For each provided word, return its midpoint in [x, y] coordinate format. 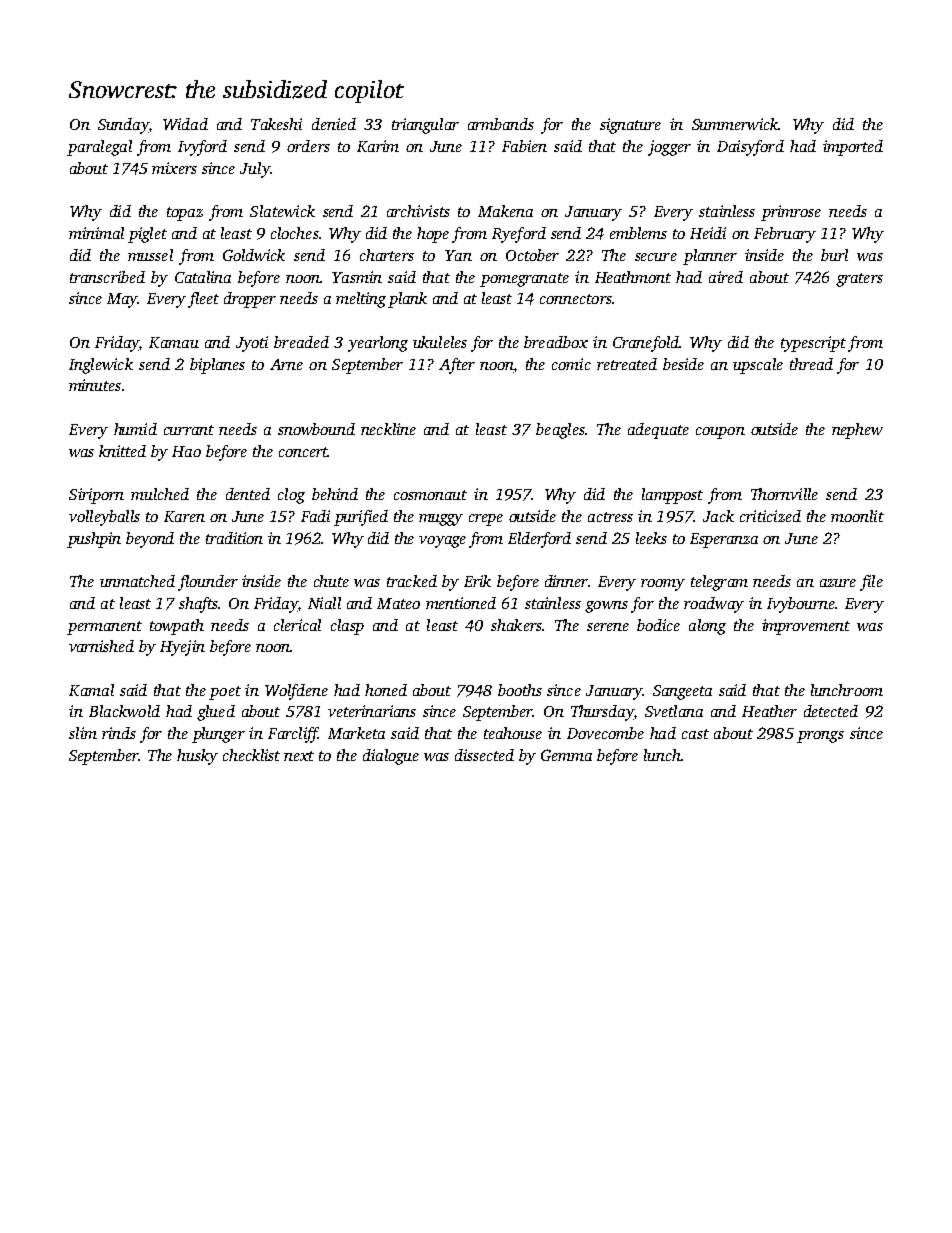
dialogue [391, 757]
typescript [813, 344]
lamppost [672, 496]
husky [197, 757]
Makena [505, 211]
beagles [560, 431]
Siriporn [96, 496]
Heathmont [633, 277]
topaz [185, 214]
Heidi [708, 233]
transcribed [107, 277]
